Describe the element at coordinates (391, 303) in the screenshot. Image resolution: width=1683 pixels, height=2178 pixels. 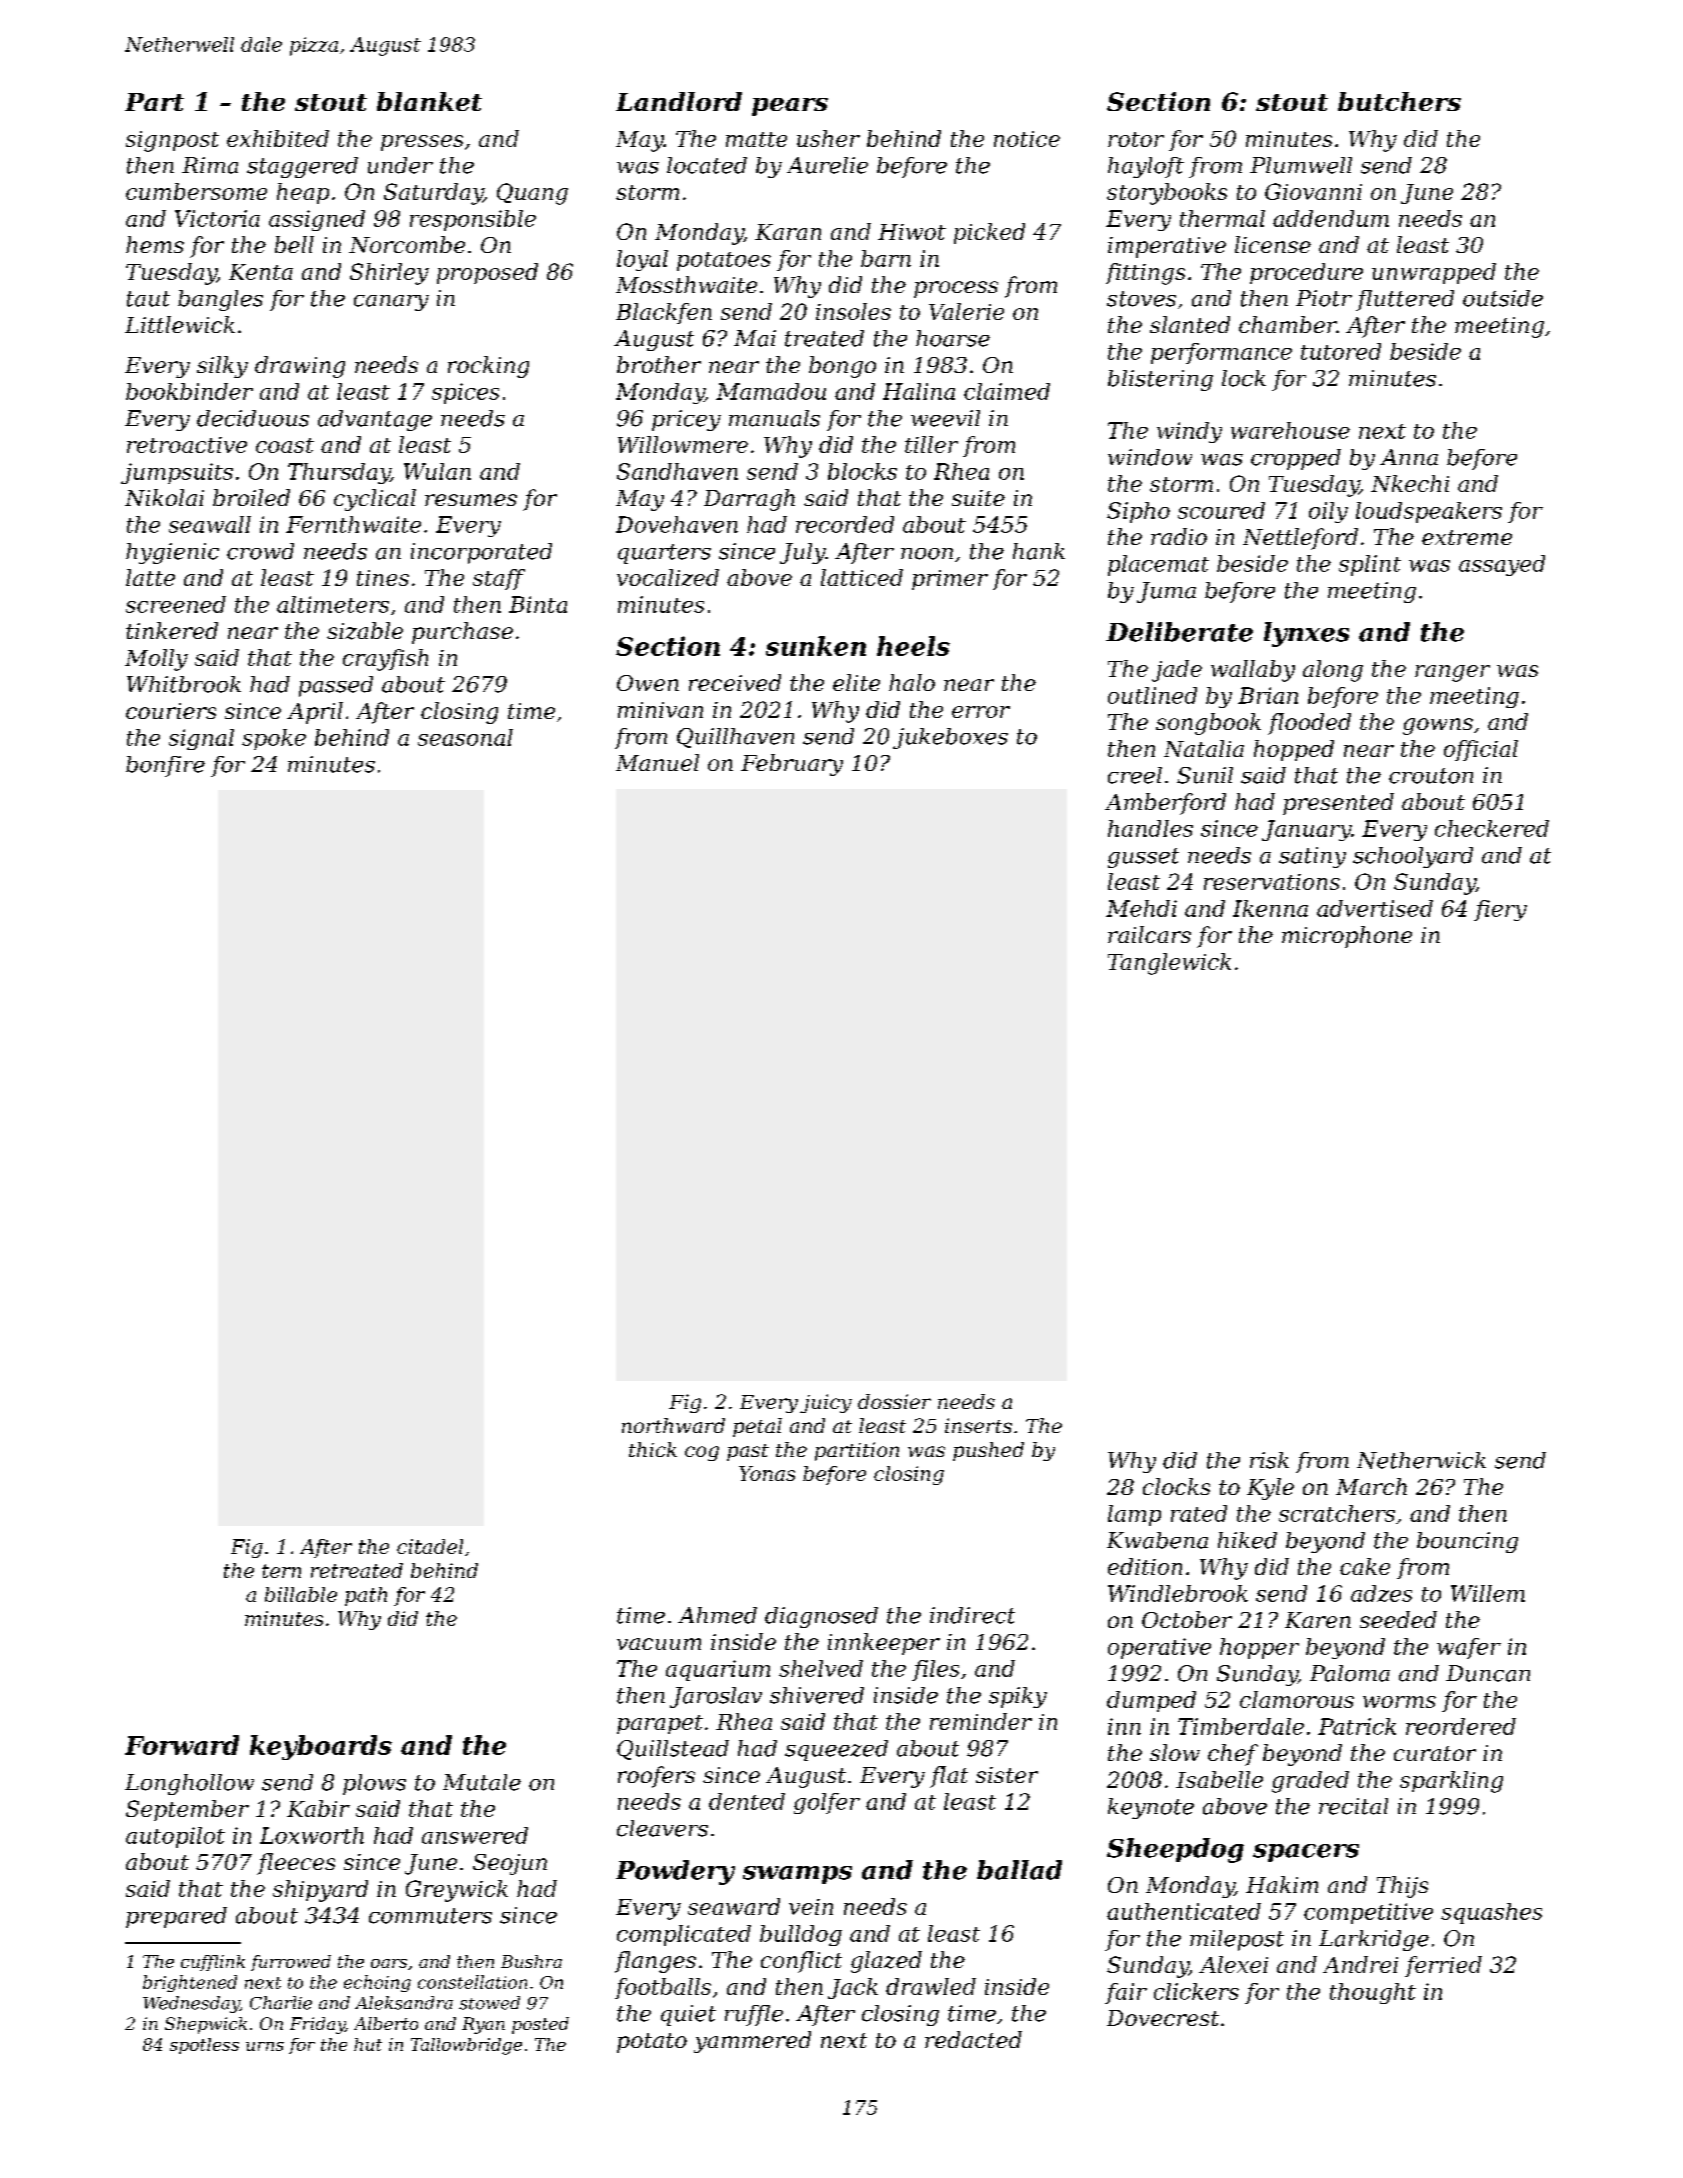
I see `canary` at that location.
